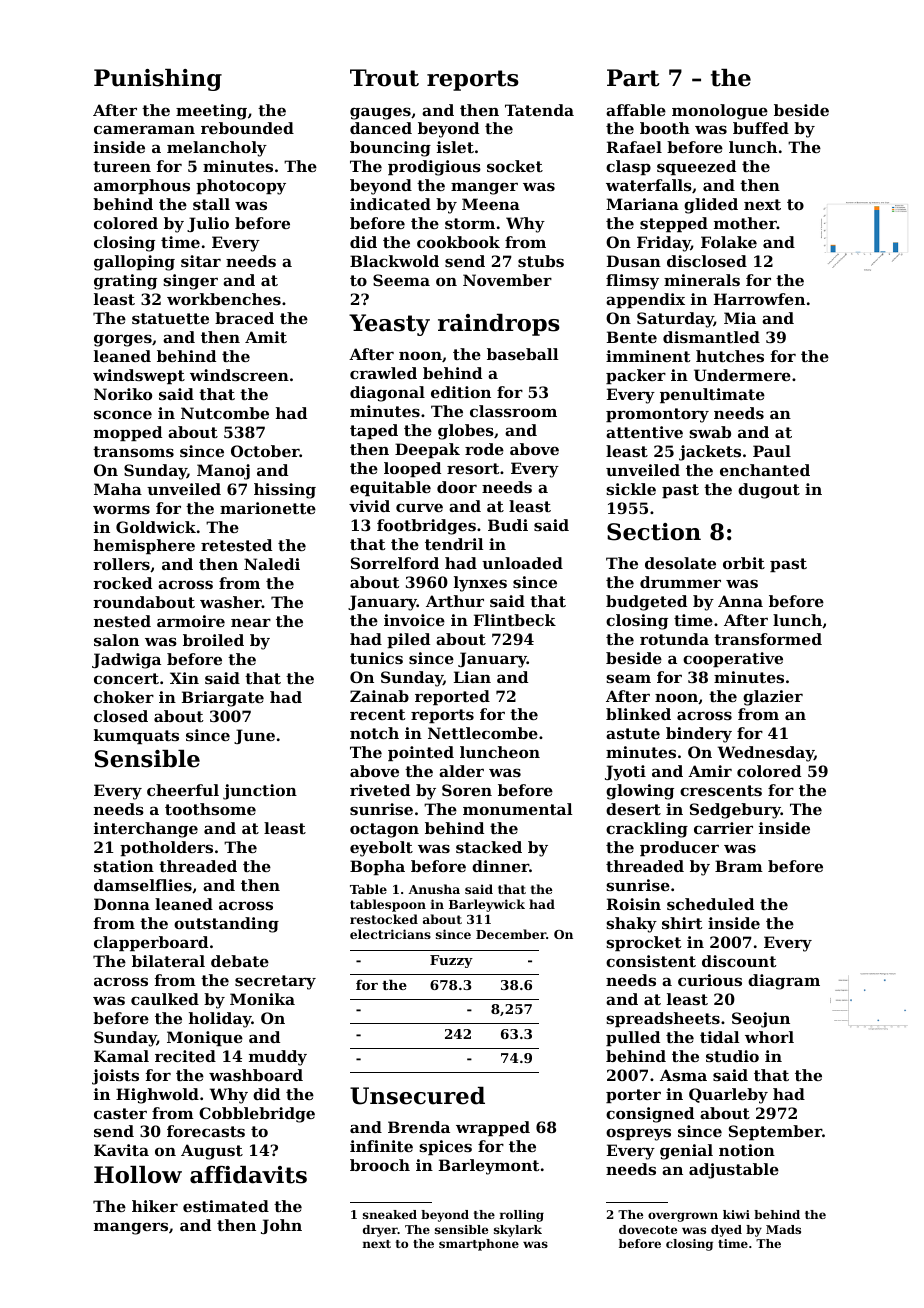 The width and height of the screenshot is (924, 1308). I want to click on Amit, so click(266, 337).
